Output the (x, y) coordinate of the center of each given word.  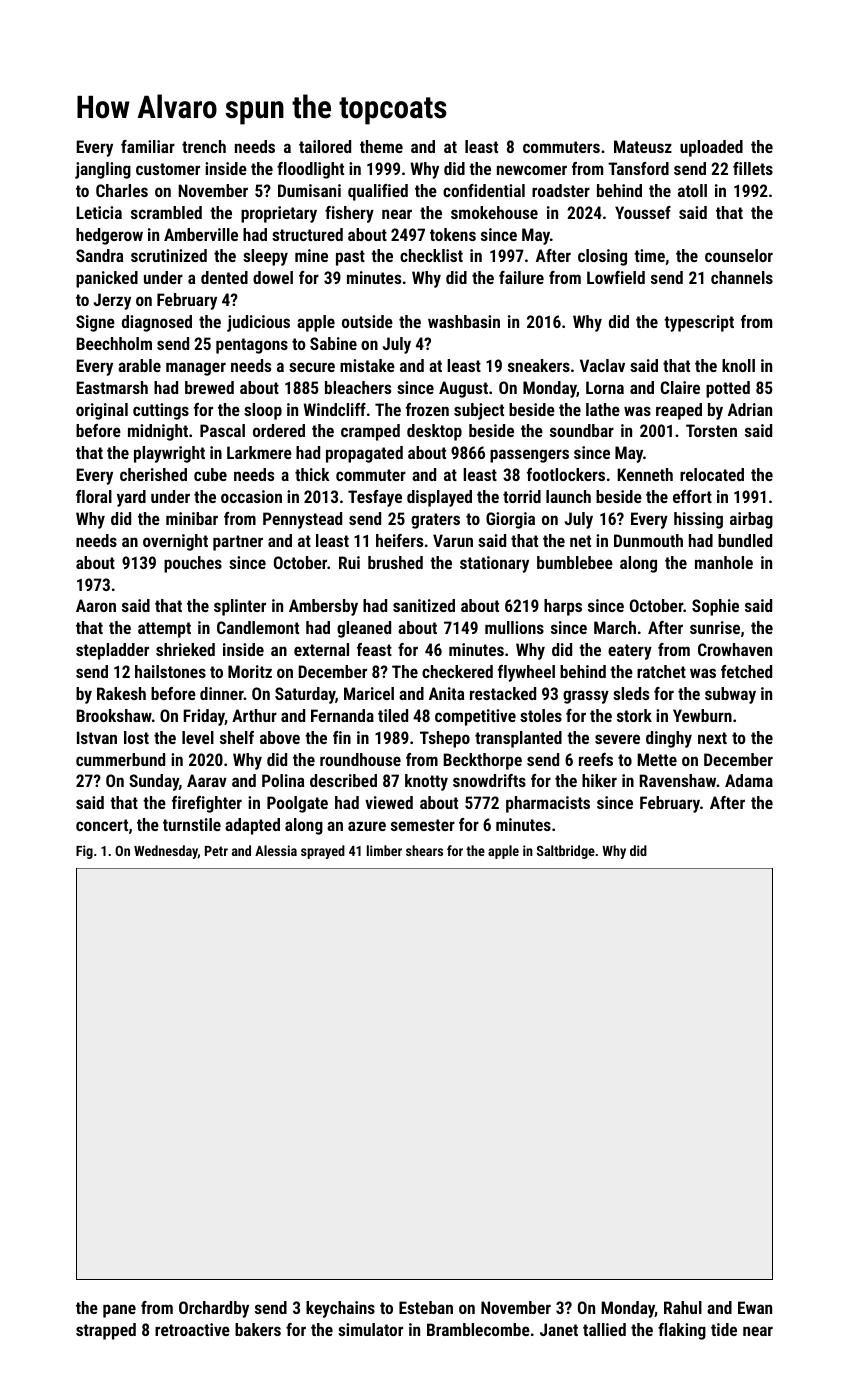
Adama (749, 780)
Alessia (276, 850)
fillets (753, 168)
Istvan (97, 737)
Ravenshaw (677, 780)
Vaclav (602, 365)
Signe (95, 323)
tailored (325, 146)
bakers (258, 1329)
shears (424, 850)
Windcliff (335, 409)
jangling (103, 170)
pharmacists (548, 804)
